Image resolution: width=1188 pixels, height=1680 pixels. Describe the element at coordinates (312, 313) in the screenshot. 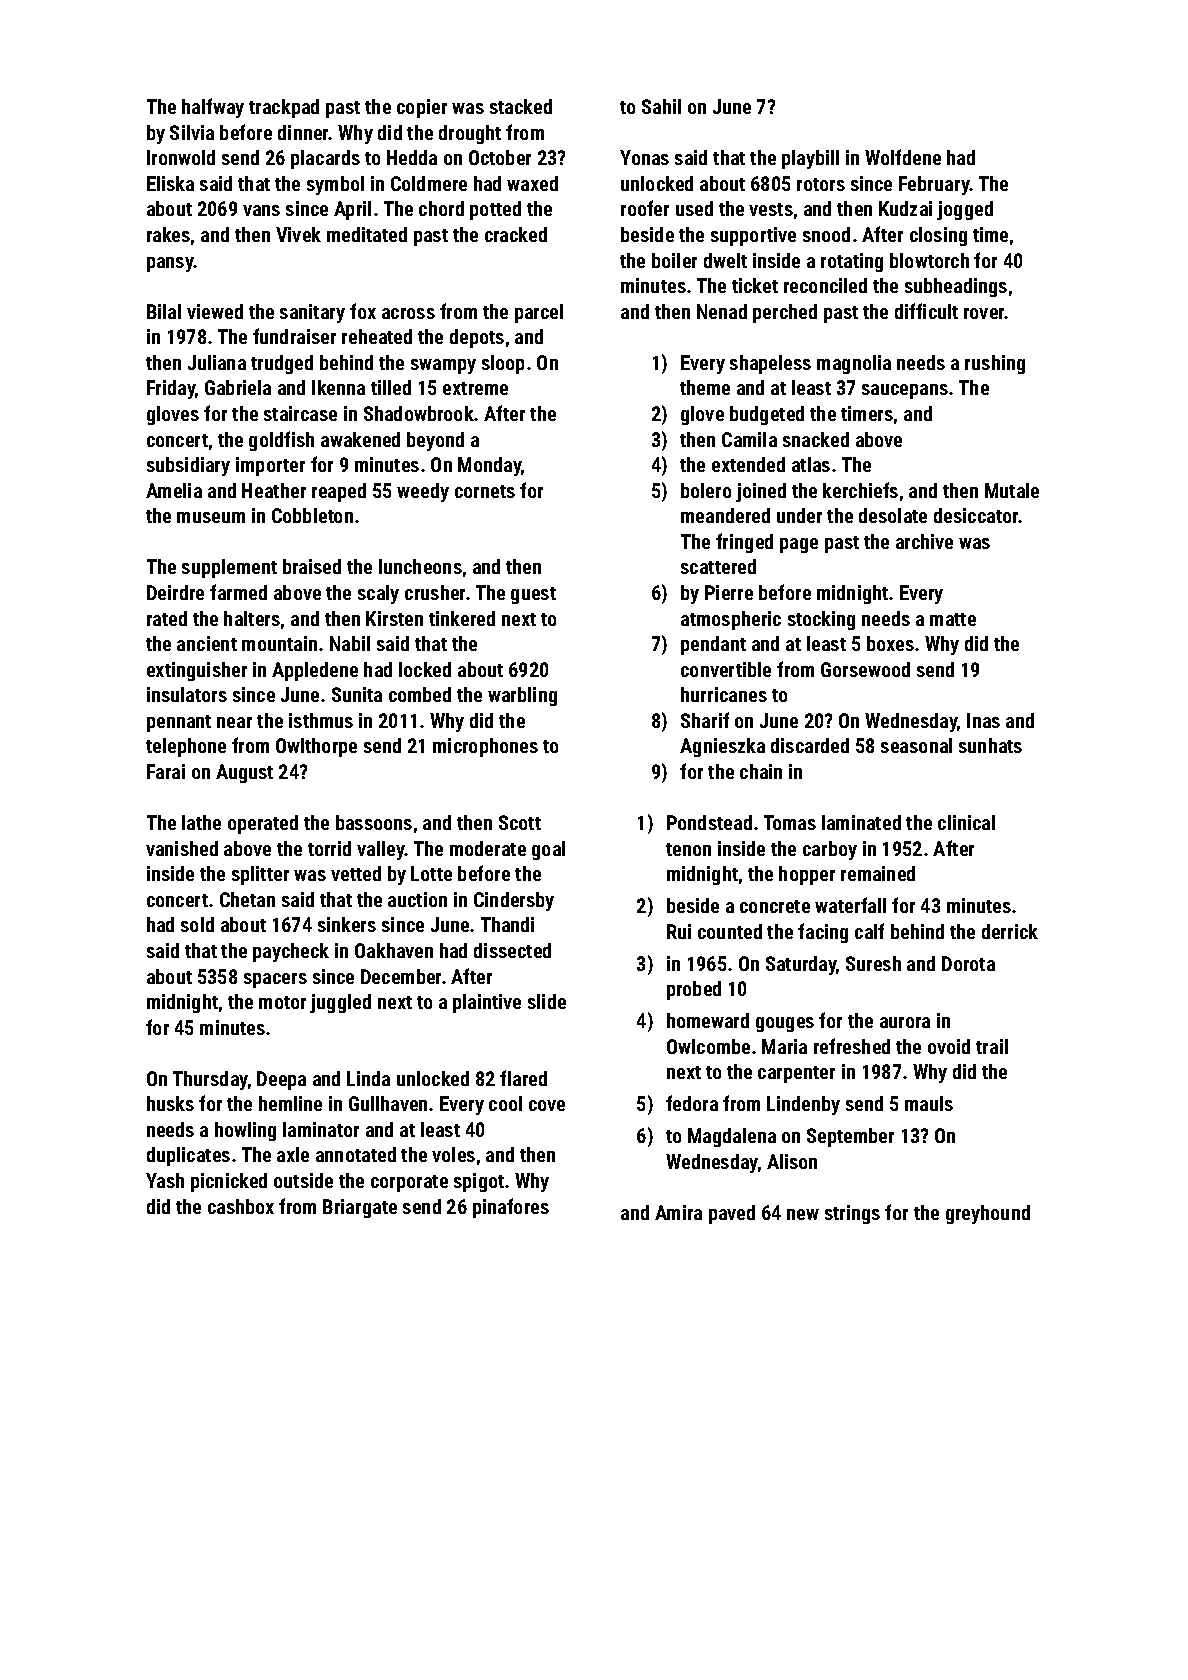

I see `sanitary` at that location.
